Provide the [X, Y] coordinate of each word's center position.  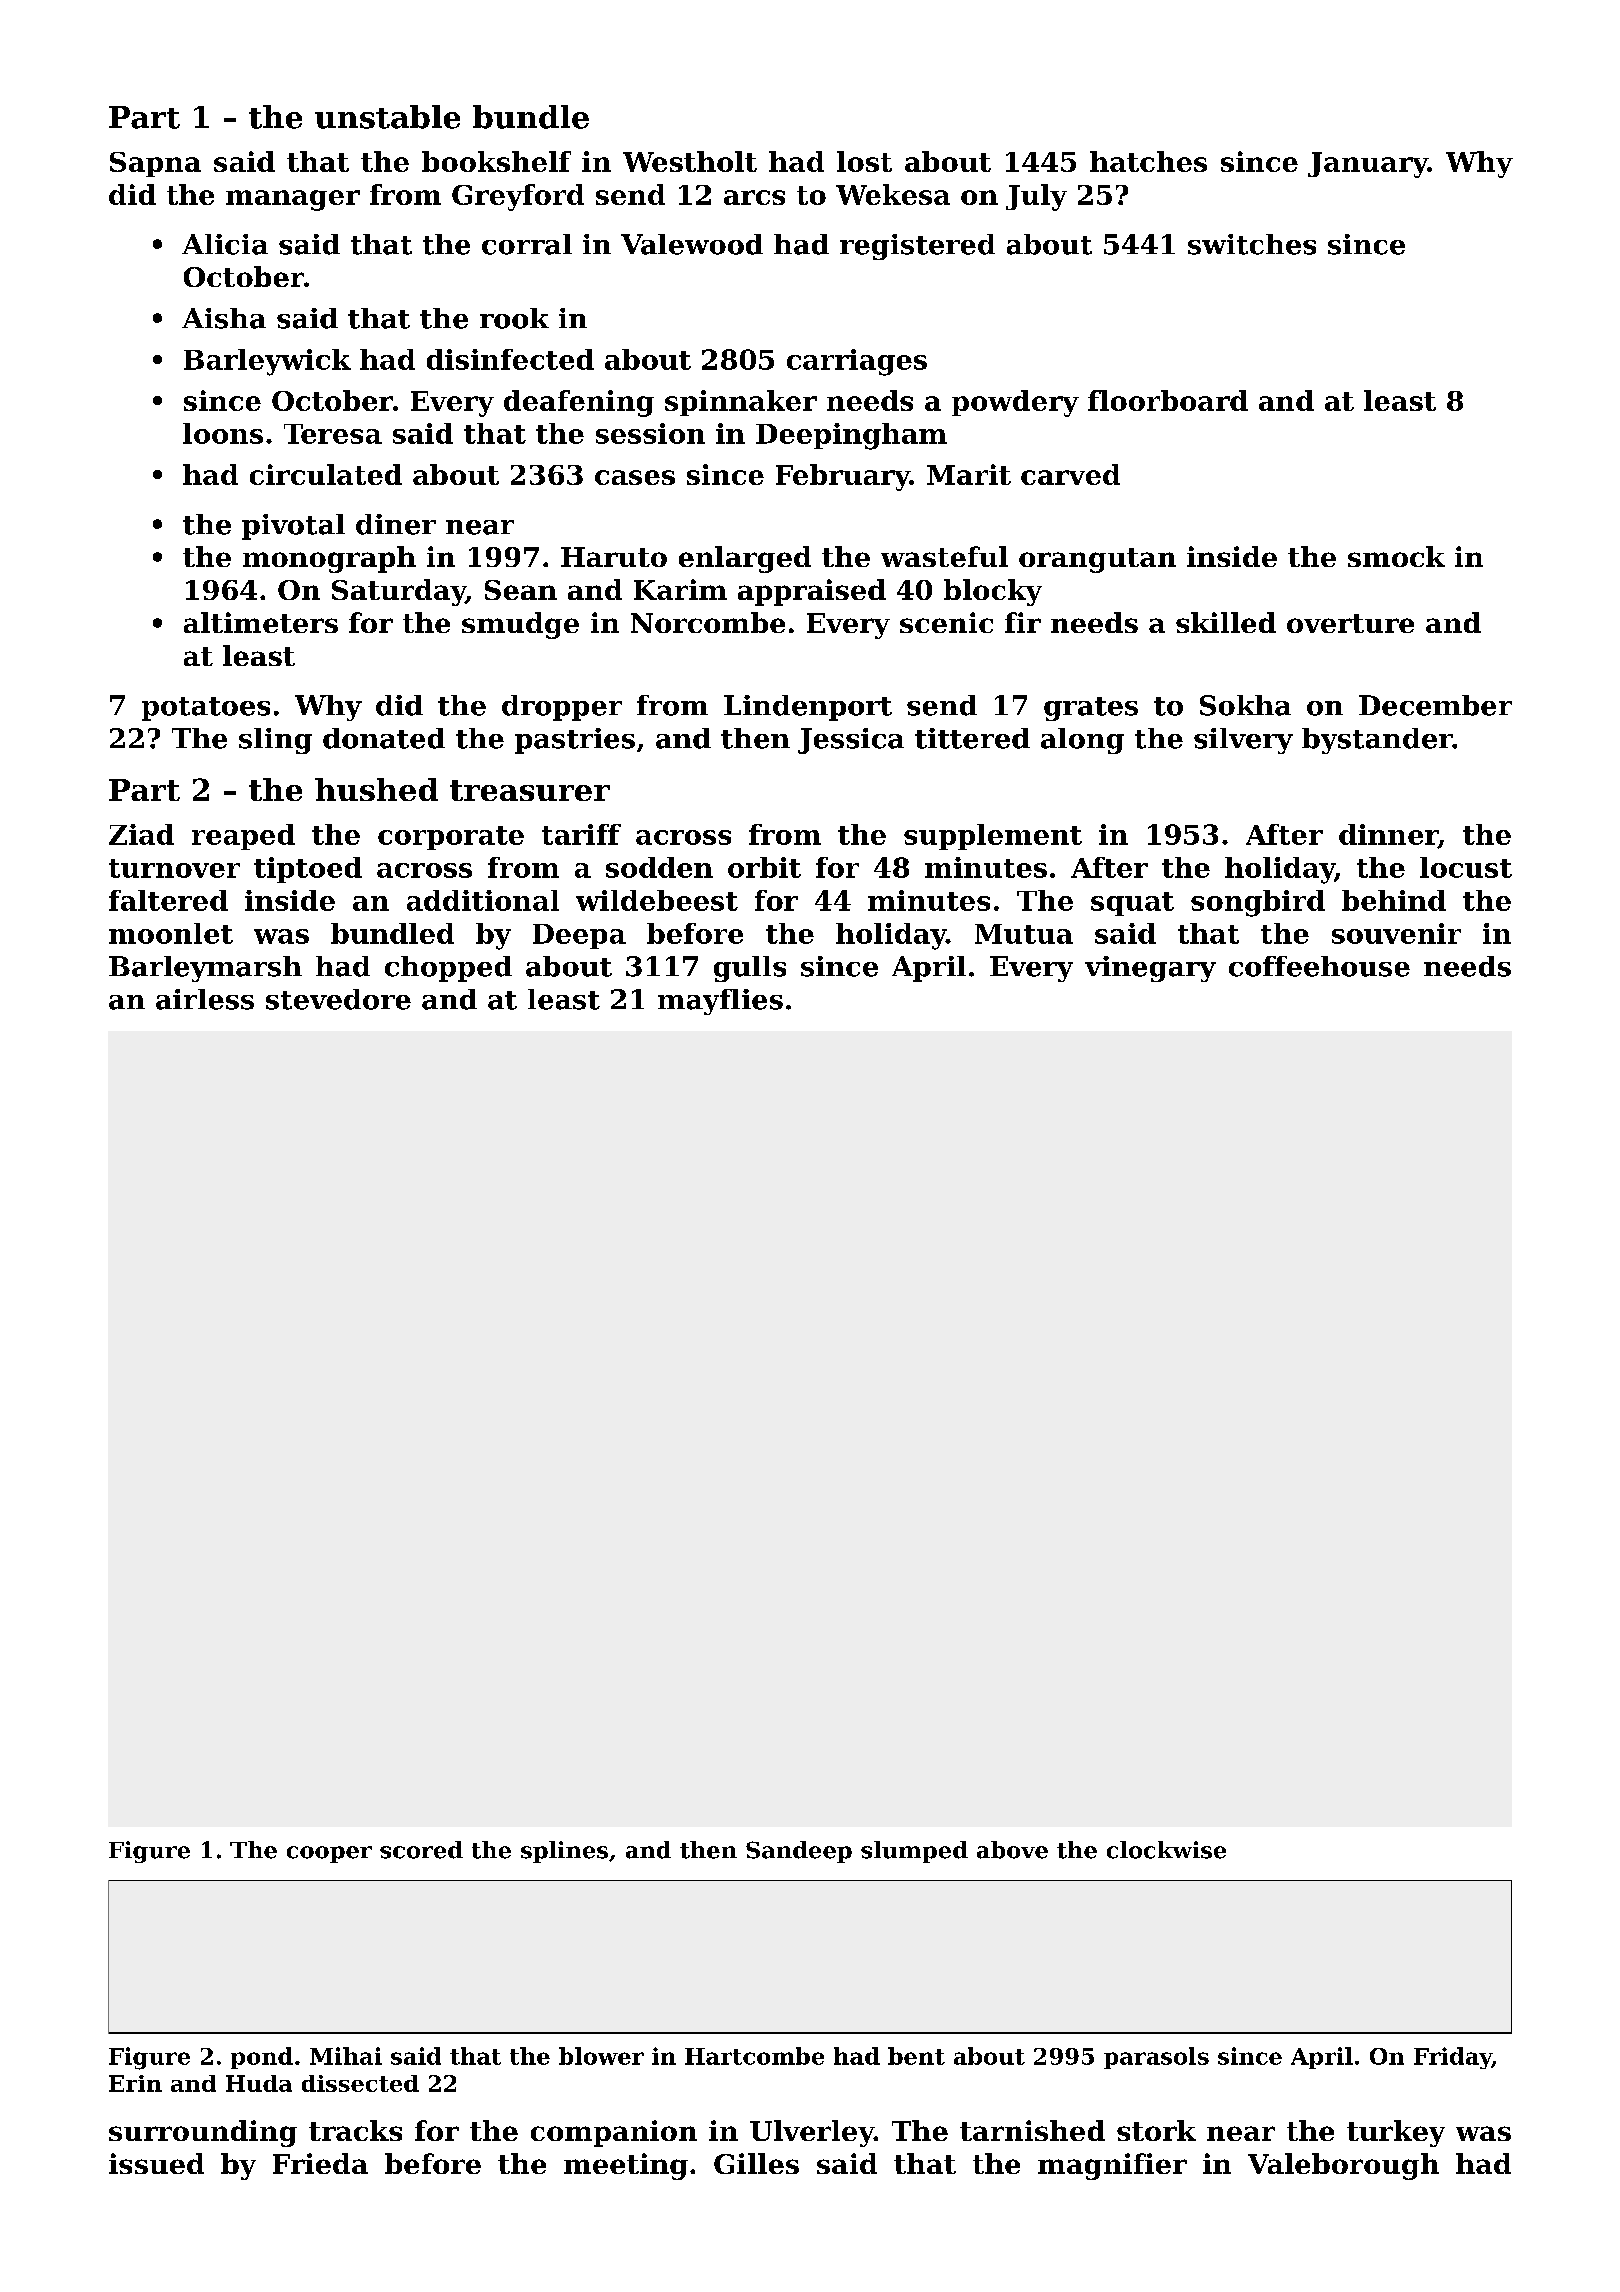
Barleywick [267, 362]
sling [275, 741]
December [1435, 705]
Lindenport [808, 708]
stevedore [338, 999]
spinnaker [741, 403]
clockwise [1166, 1850]
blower [601, 2056]
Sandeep [799, 1852]
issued [156, 2163]
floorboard [1168, 400]
